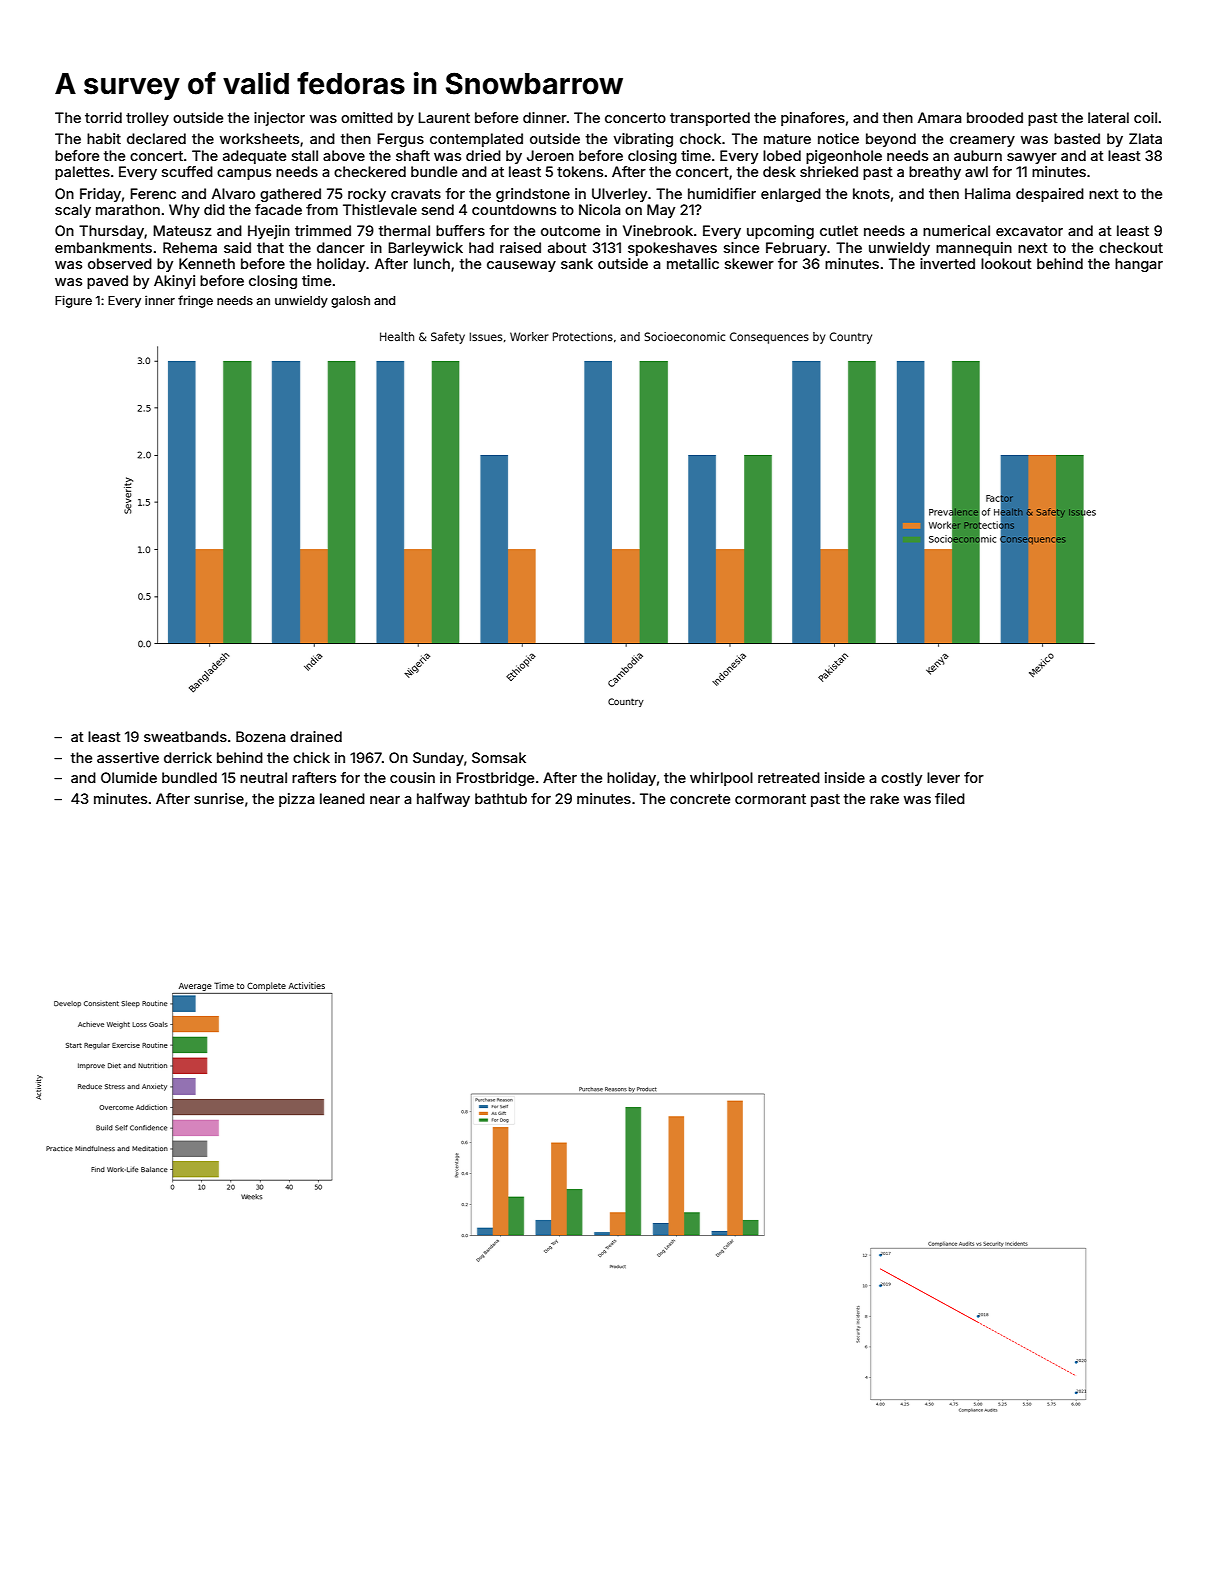 Image resolution: width=1218 pixels, height=1577 pixels. I want to click on sweatbands, so click(185, 736).
